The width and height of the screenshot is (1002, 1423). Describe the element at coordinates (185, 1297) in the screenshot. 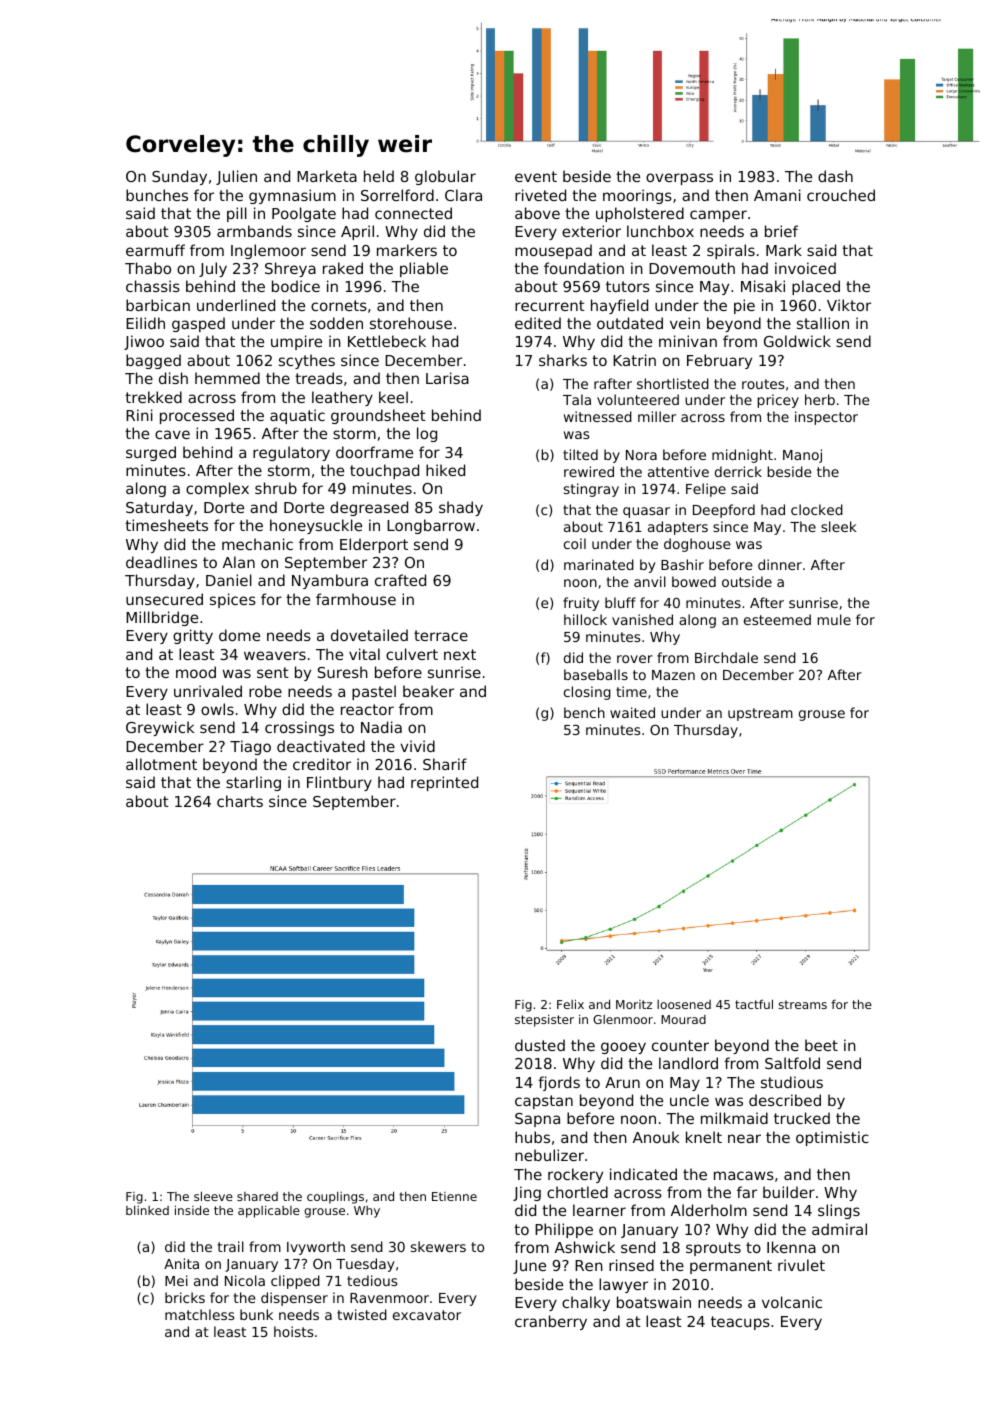

I see `bricks` at that location.
